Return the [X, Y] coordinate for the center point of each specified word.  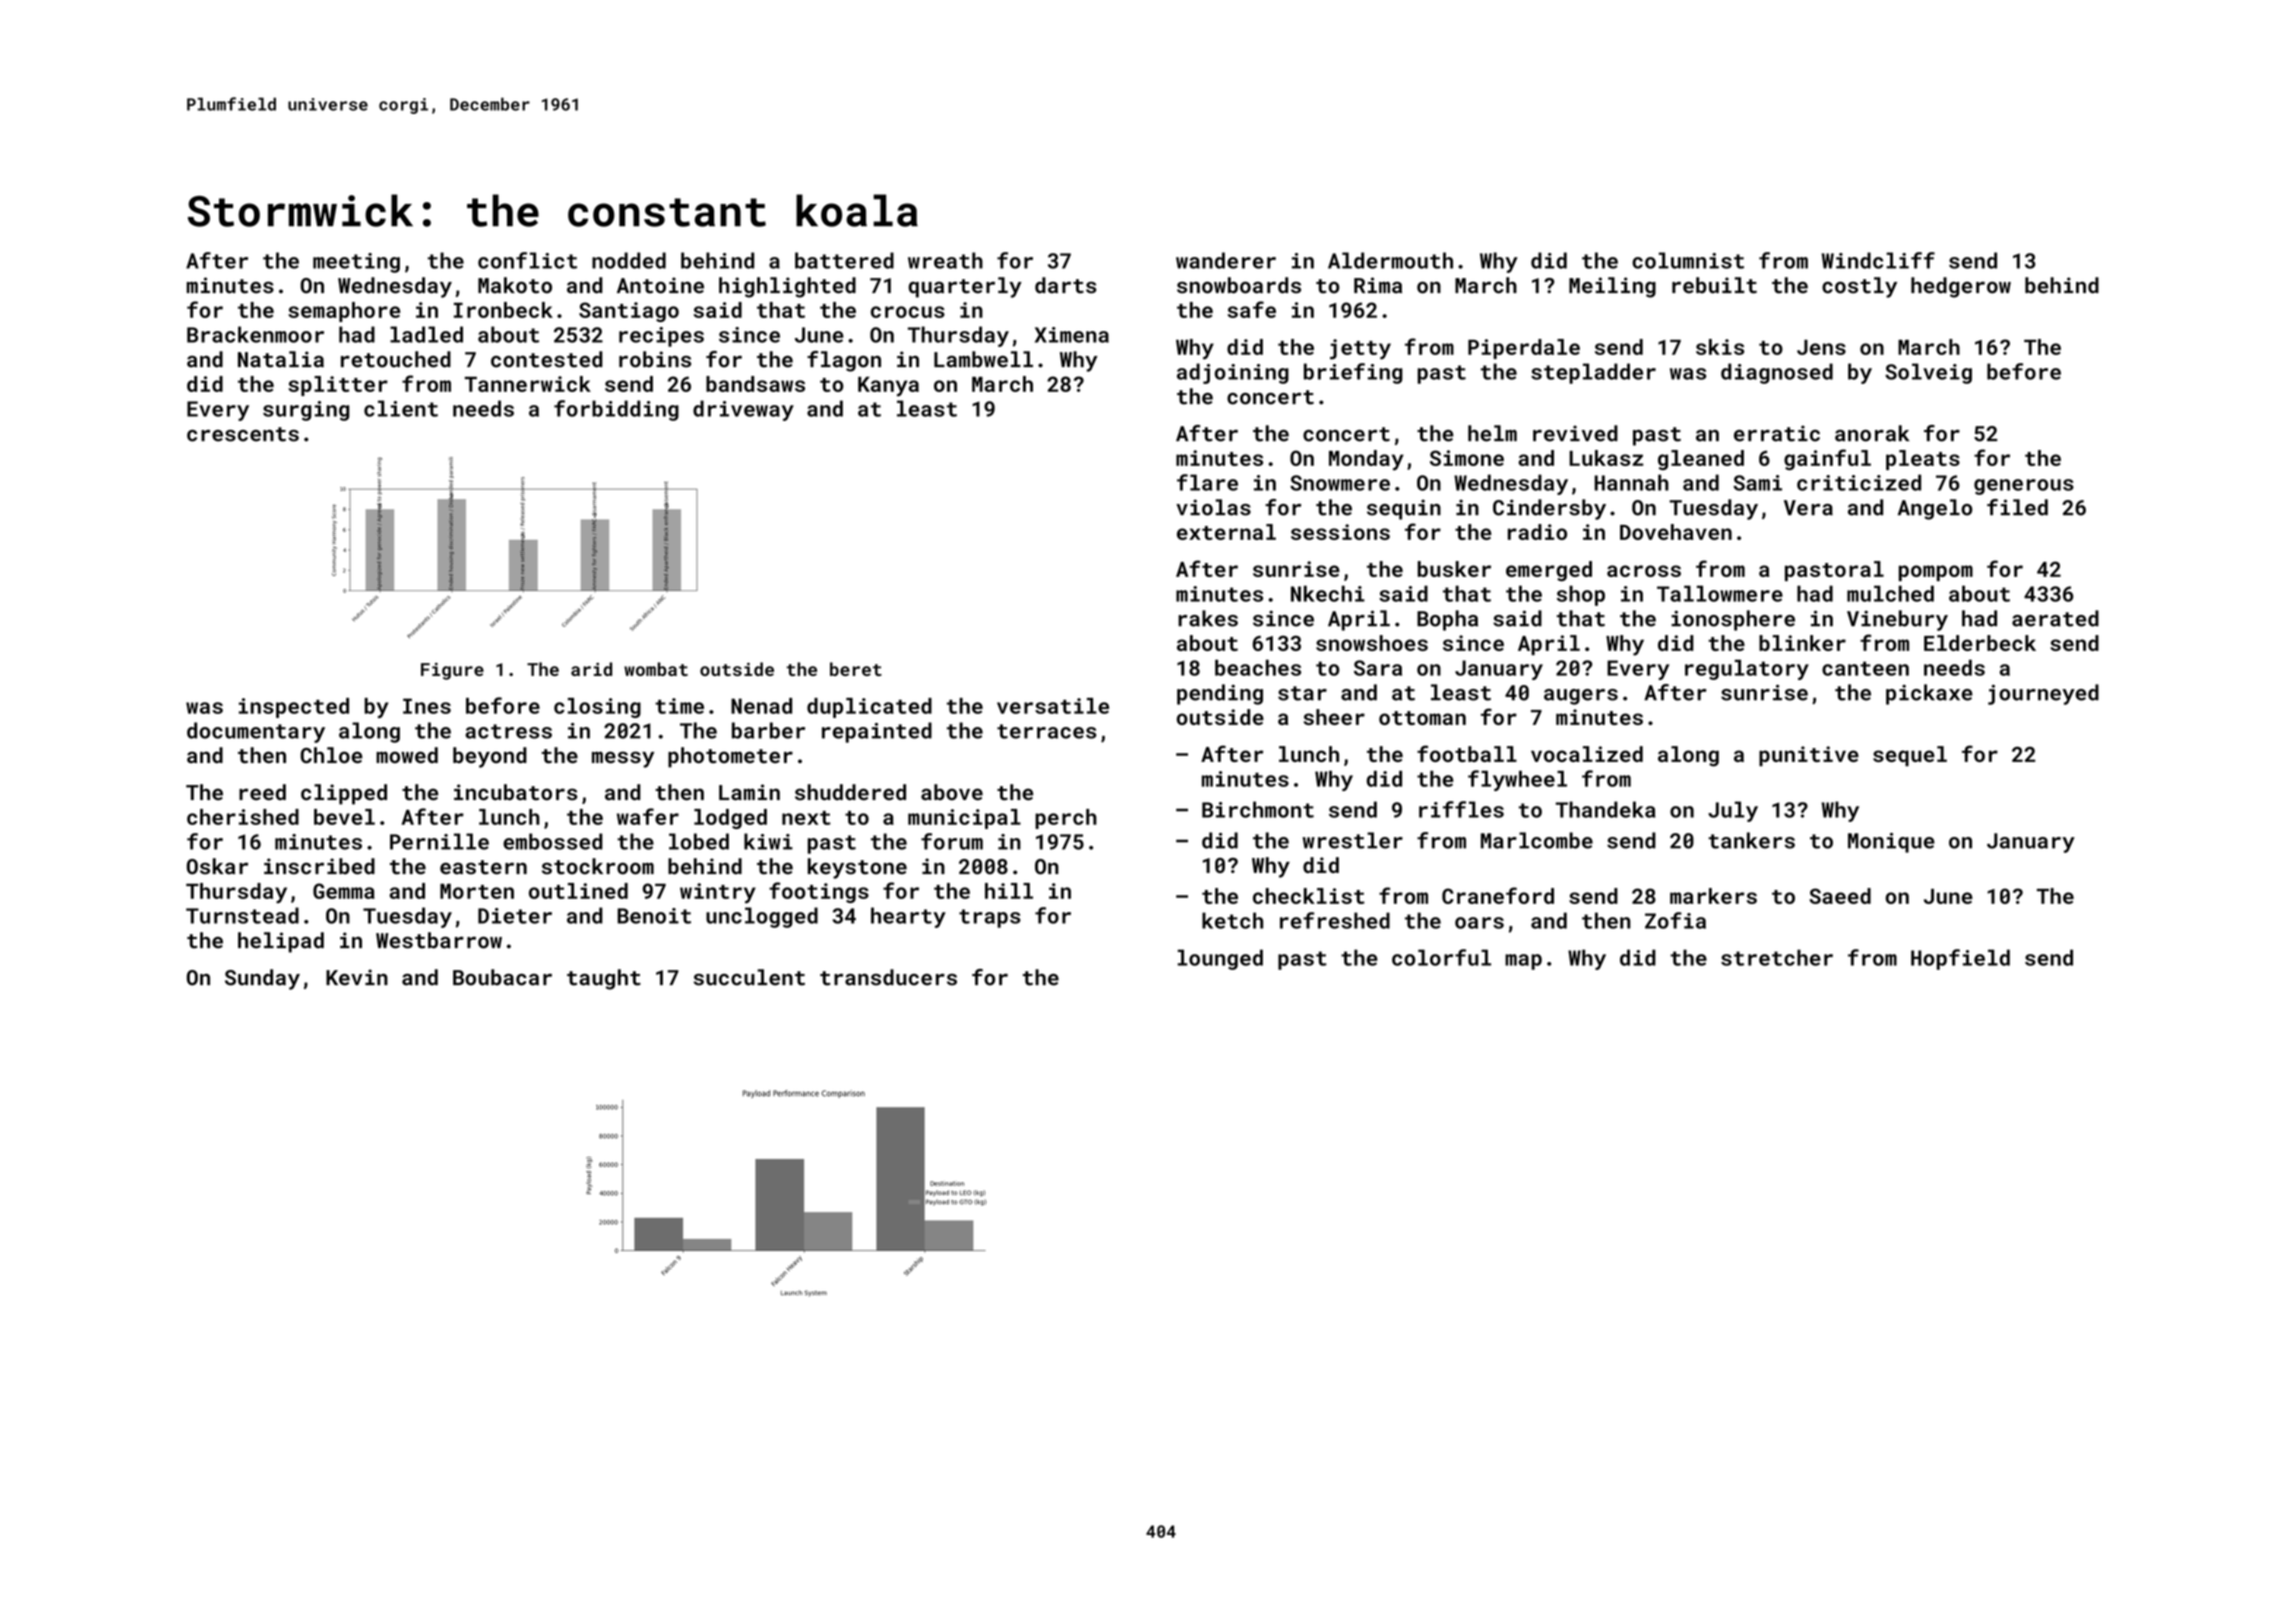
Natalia [281, 359]
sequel [1910, 756]
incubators [515, 792]
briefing [1353, 373]
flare [1207, 482]
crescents [243, 434]
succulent [749, 977]
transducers [888, 977]
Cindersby [1549, 509]
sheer [1334, 717]
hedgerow [1961, 287]
